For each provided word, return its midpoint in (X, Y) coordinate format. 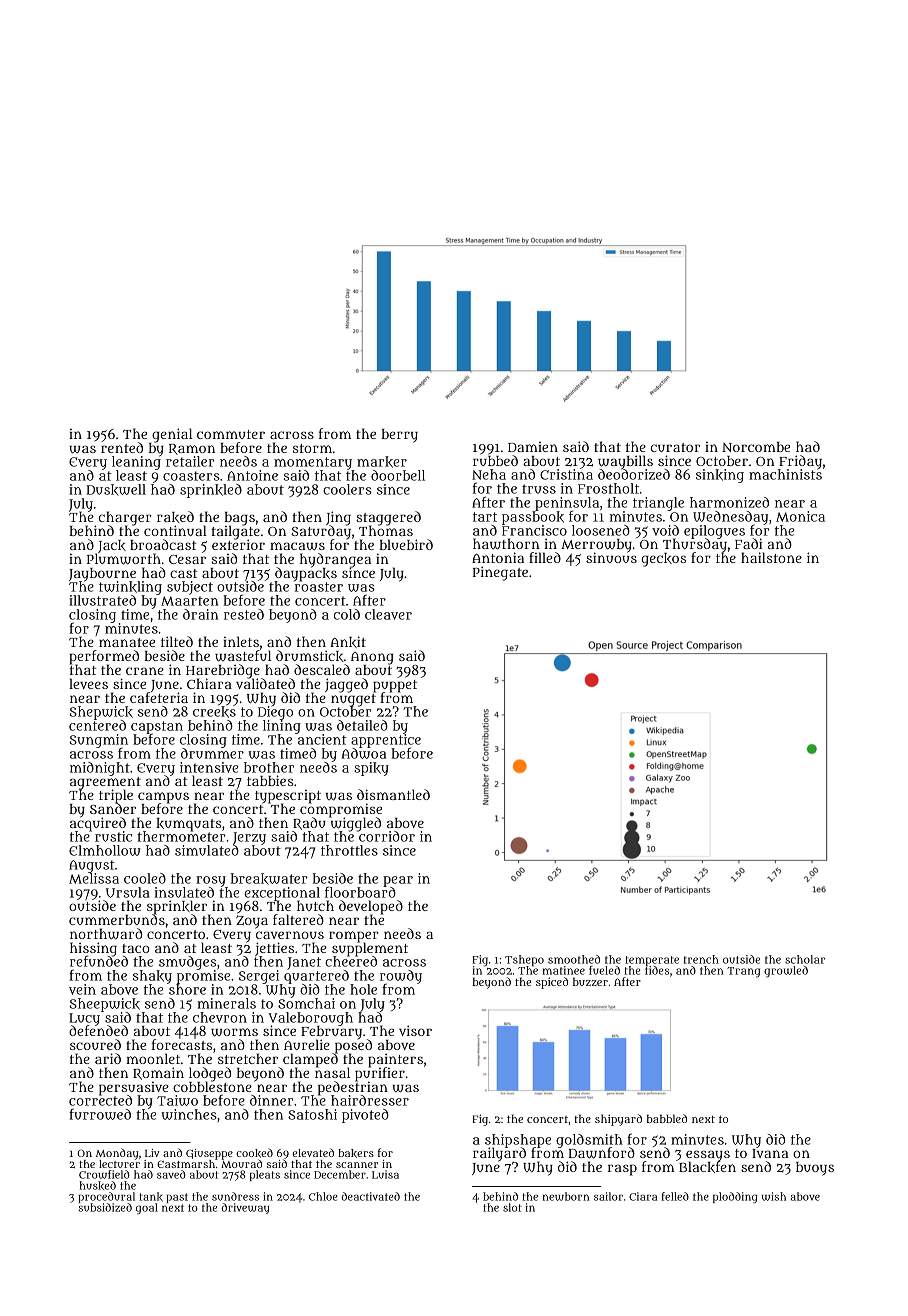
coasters (191, 476)
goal (147, 1208)
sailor (608, 1196)
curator (675, 447)
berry (399, 436)
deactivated (370, 1196)
